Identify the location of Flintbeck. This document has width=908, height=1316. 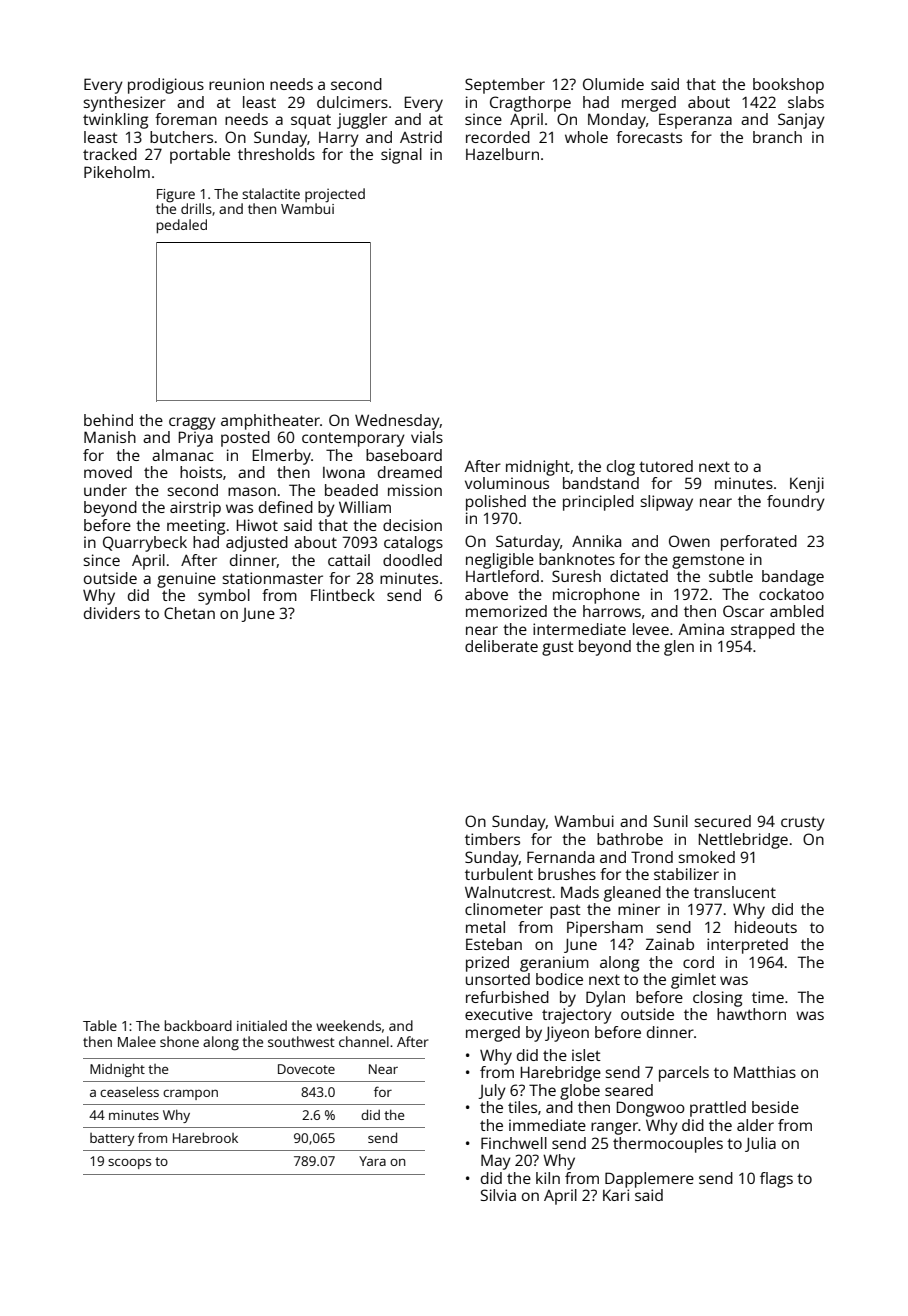
(343, 595).
